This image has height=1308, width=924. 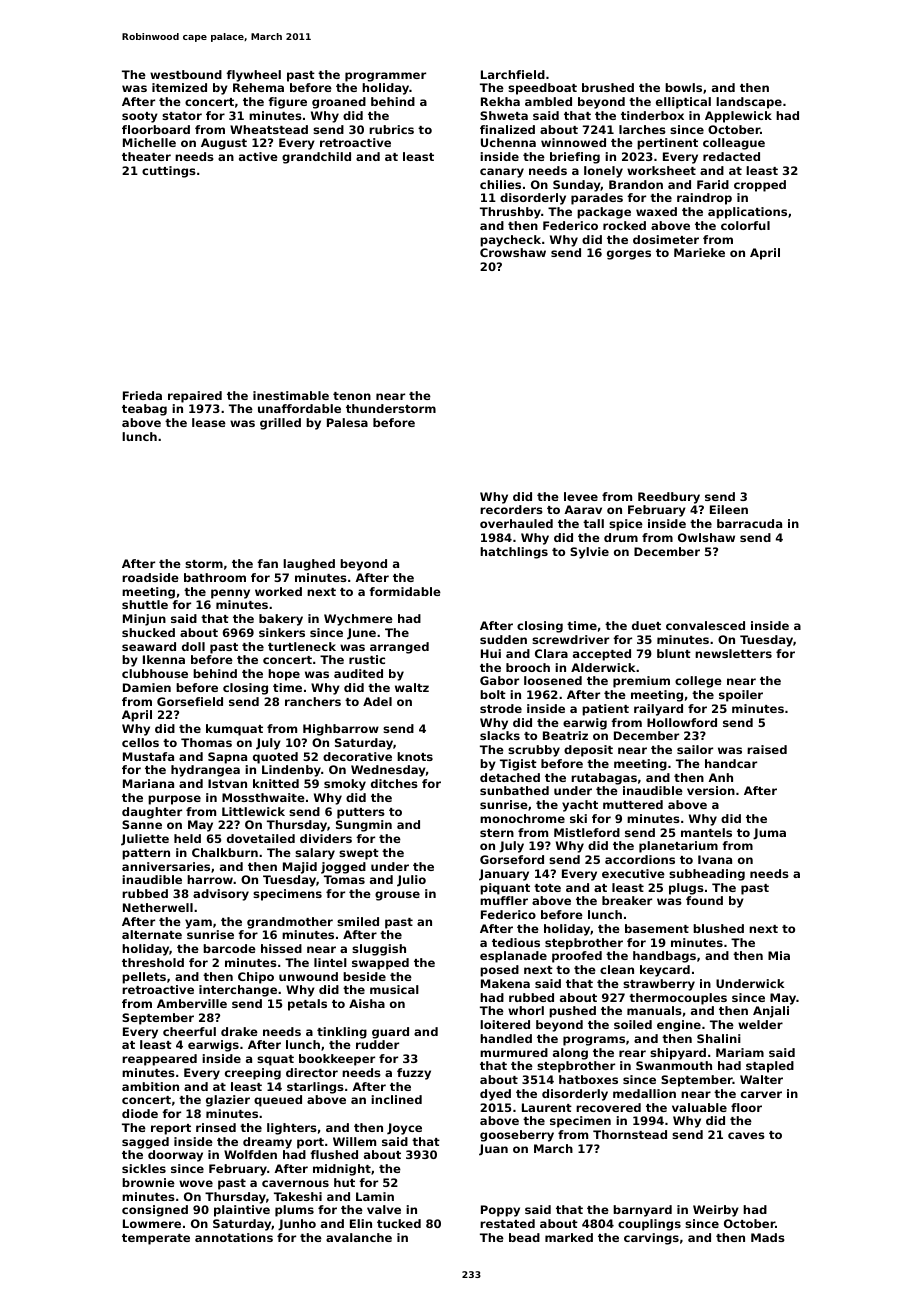 What do you see at coordinates (297, 1225) in the image?
I see `Junho` at bounding box center [297, 1225].
